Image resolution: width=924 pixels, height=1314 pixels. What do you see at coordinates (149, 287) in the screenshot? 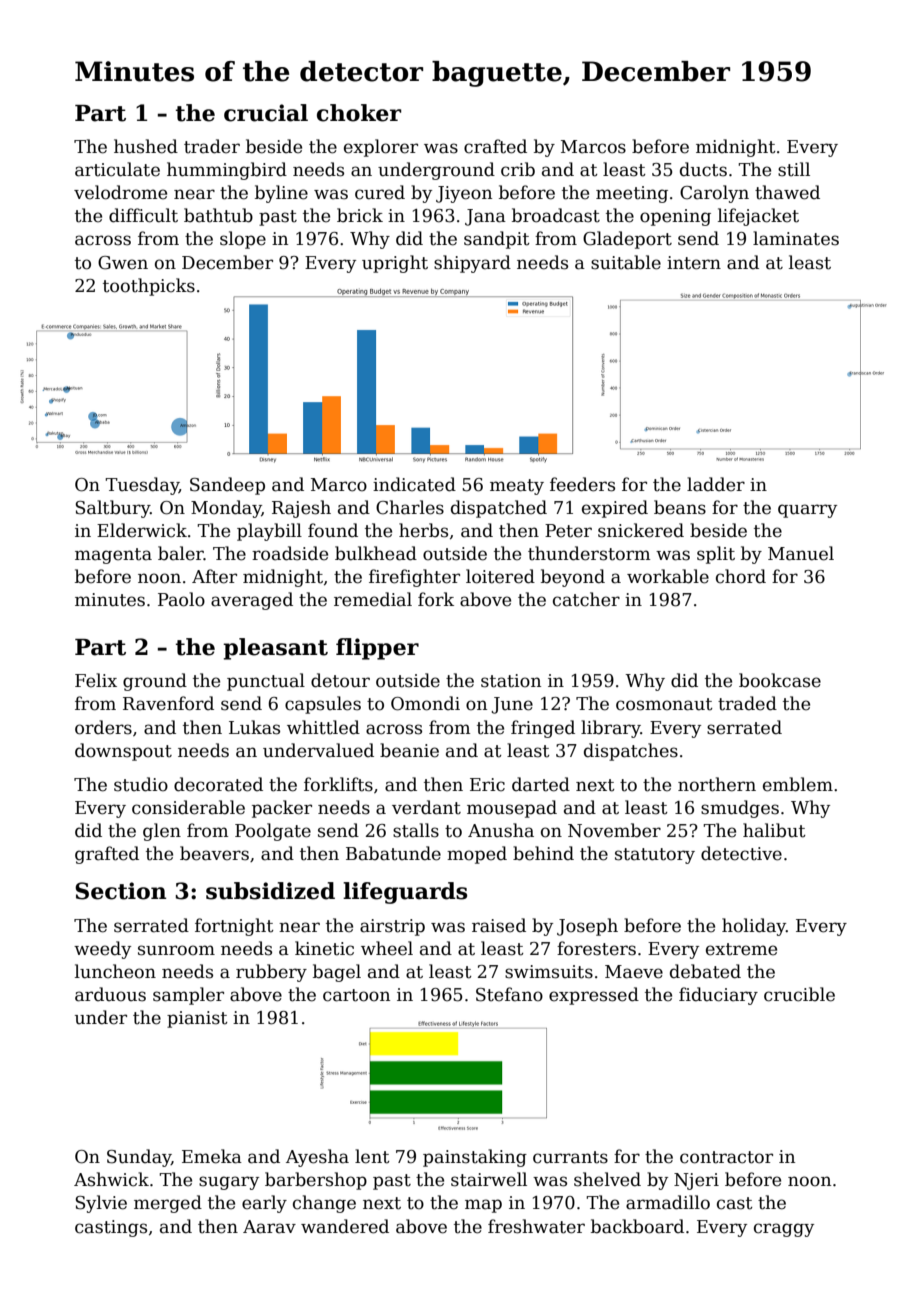
I see `toothpicks` at bounding box center [149, 287].
